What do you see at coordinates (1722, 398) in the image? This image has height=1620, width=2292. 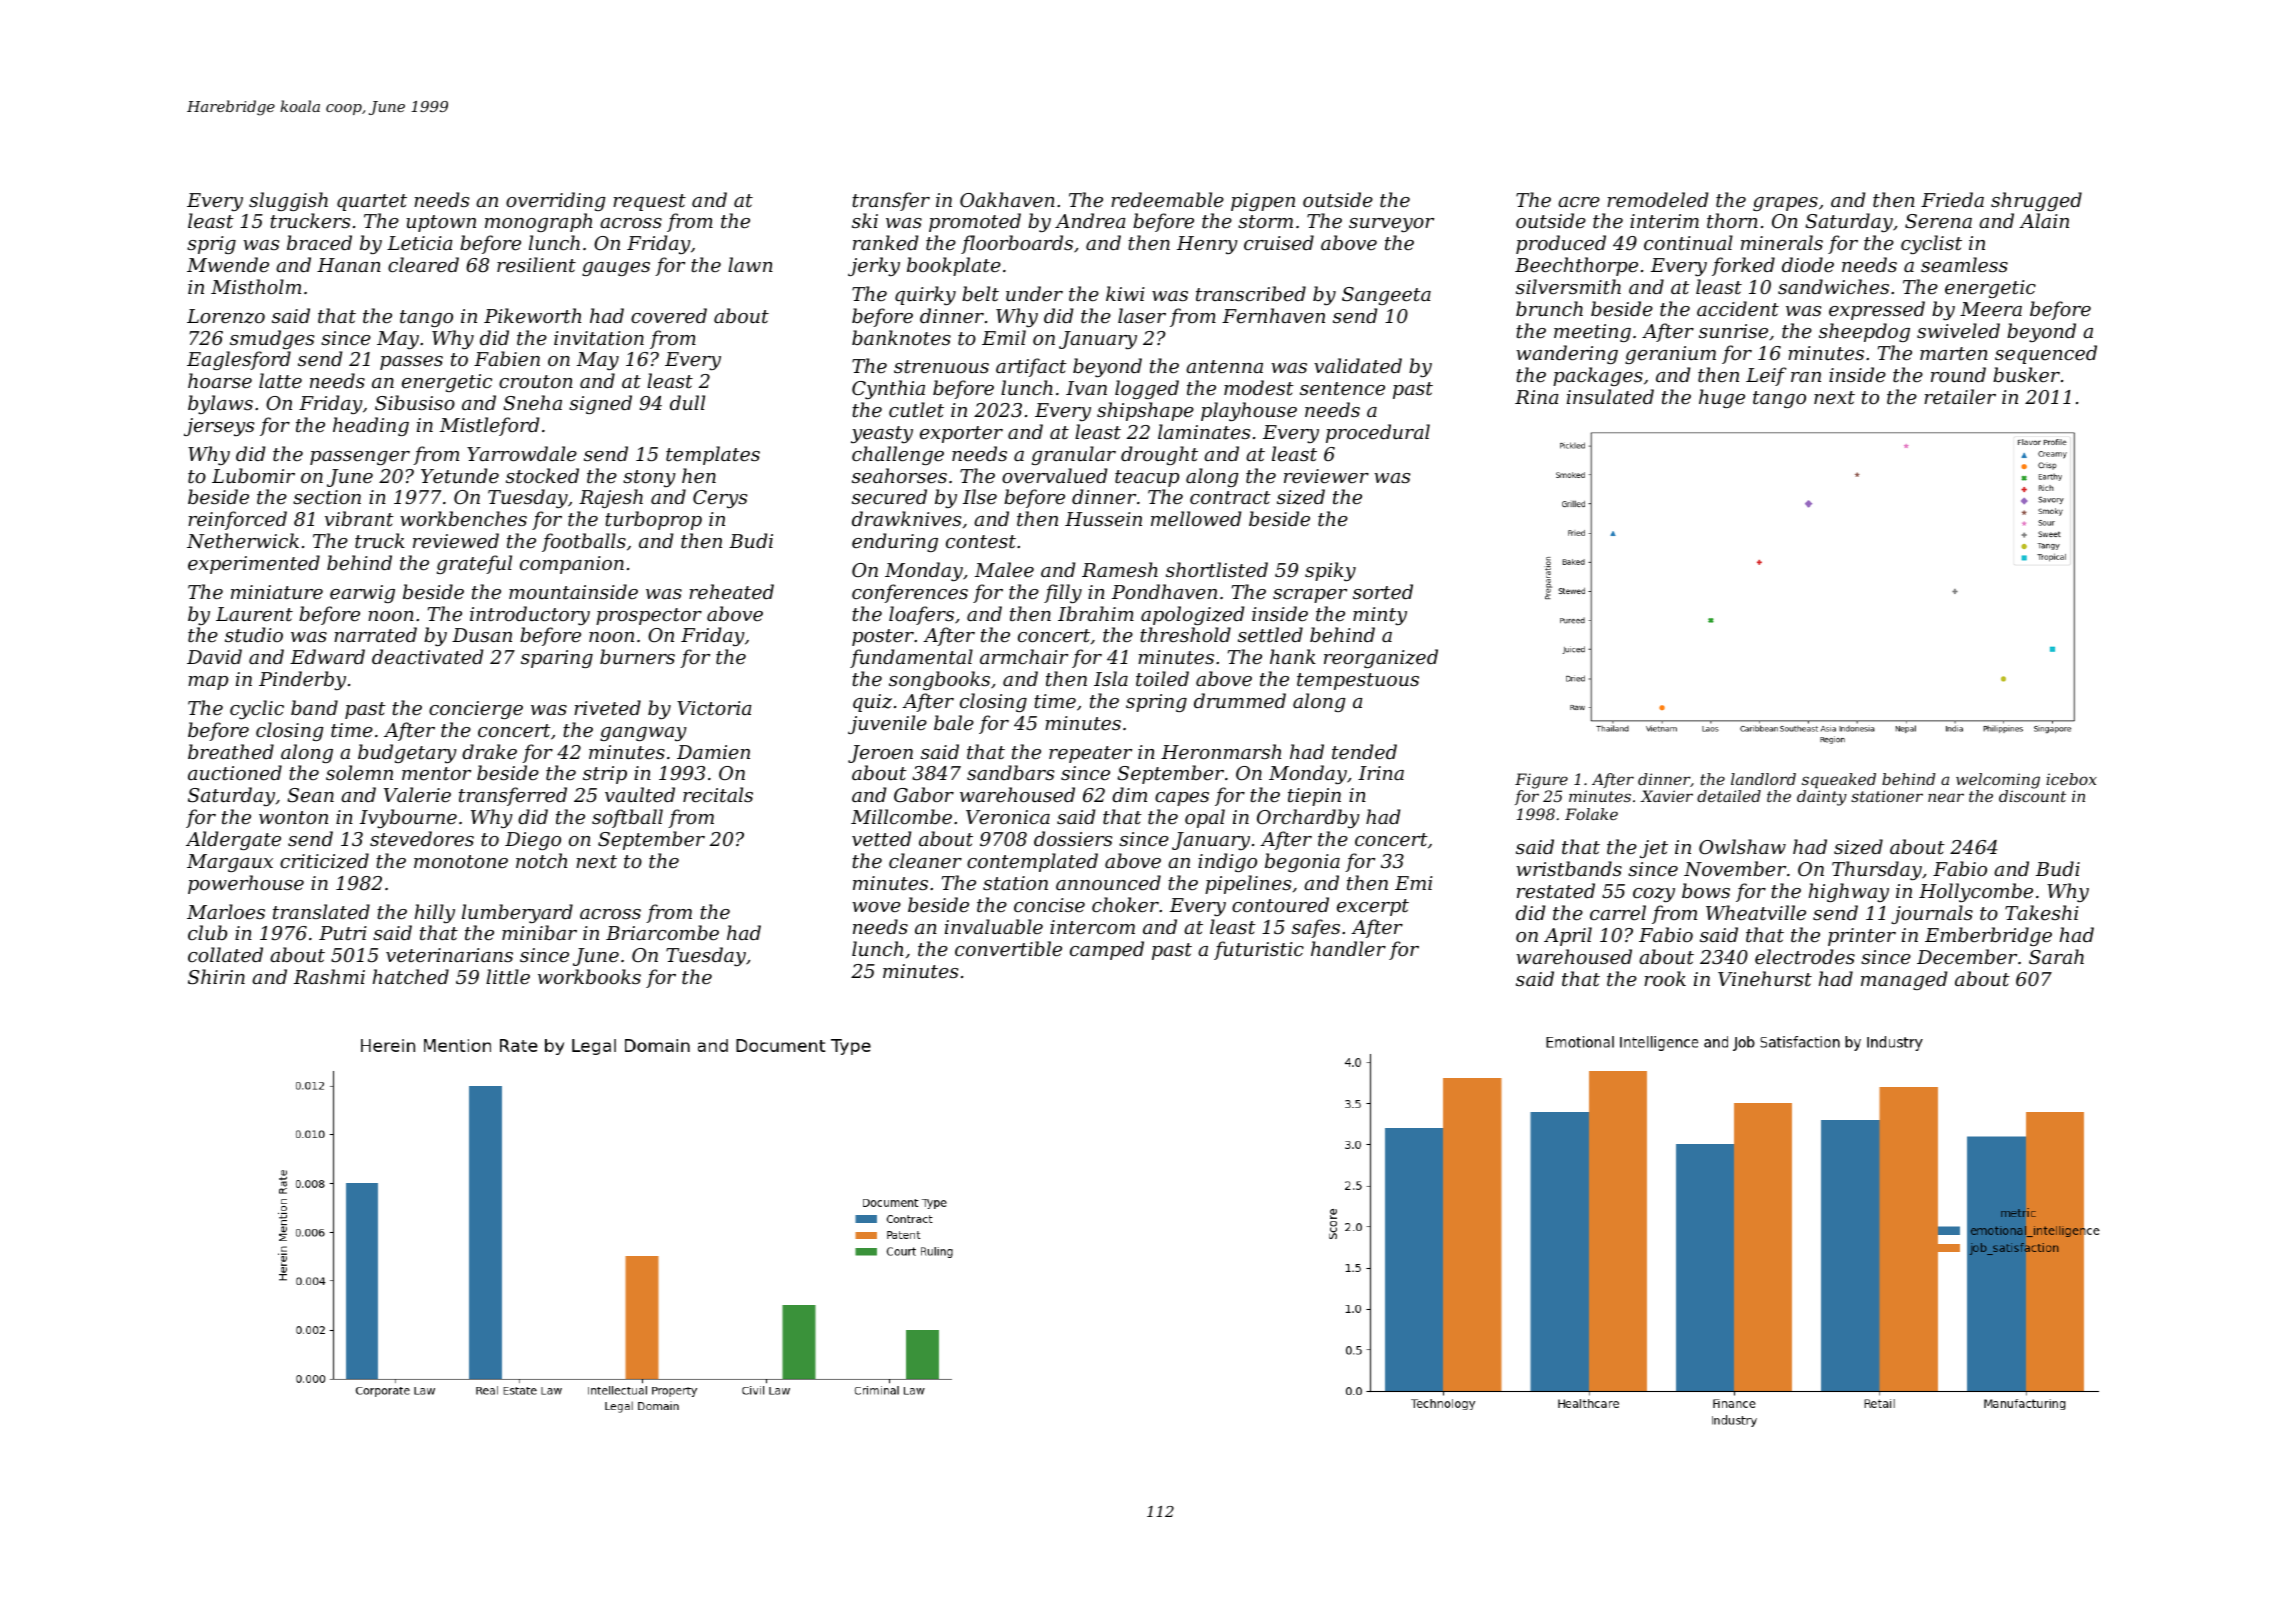 I see `huge` at bounding box center [1722, 398].
